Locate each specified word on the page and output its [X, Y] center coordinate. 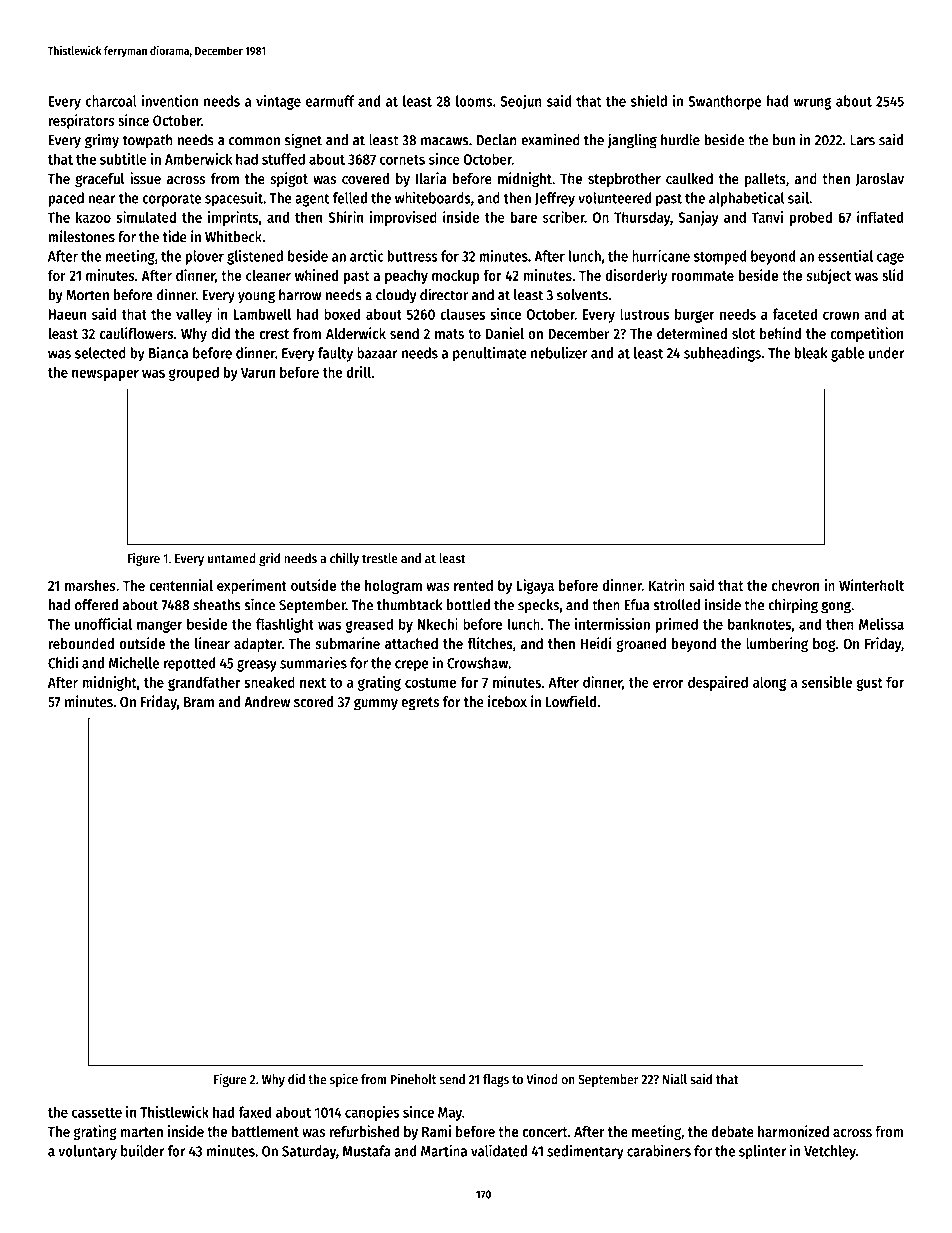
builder [142, 1150]
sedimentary [585, 1152]
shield [649, 101]
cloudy [396, 296]
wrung [813, 104]
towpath [147, 141]
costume [430, 683]
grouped [194, 373]
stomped [720, 257]
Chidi [63, 662]
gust [869, 684]
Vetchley [830, 1152]
